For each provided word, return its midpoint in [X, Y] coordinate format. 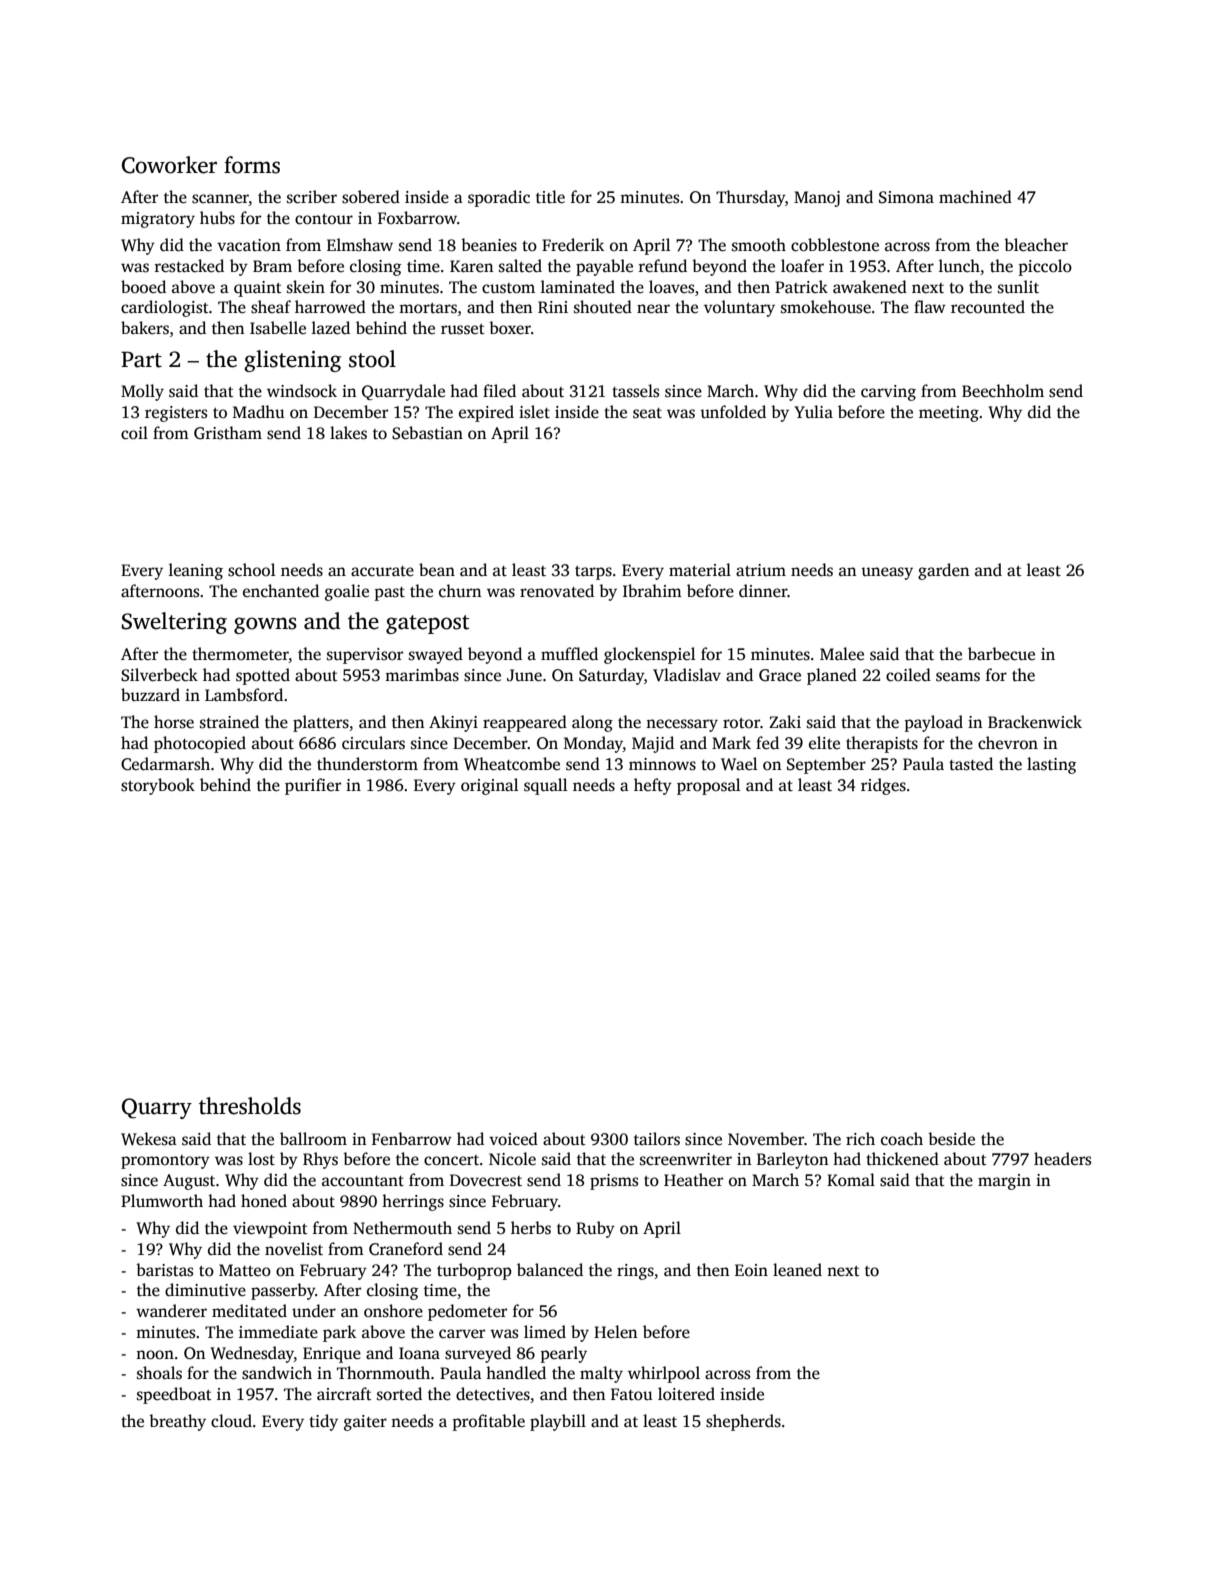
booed [143, 287]
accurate [382, 571]
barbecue [1001, 654]
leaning [196, 571]
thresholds [250, 1106]
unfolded [733, 412]
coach [902, 1139]
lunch [959, 266]
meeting [949, 414]
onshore [393, 1311]
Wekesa [149, 1139]
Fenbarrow [412, 1138]
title [550, 197]
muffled [569, 654]
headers [1062, 1159]
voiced [513, 1139]
